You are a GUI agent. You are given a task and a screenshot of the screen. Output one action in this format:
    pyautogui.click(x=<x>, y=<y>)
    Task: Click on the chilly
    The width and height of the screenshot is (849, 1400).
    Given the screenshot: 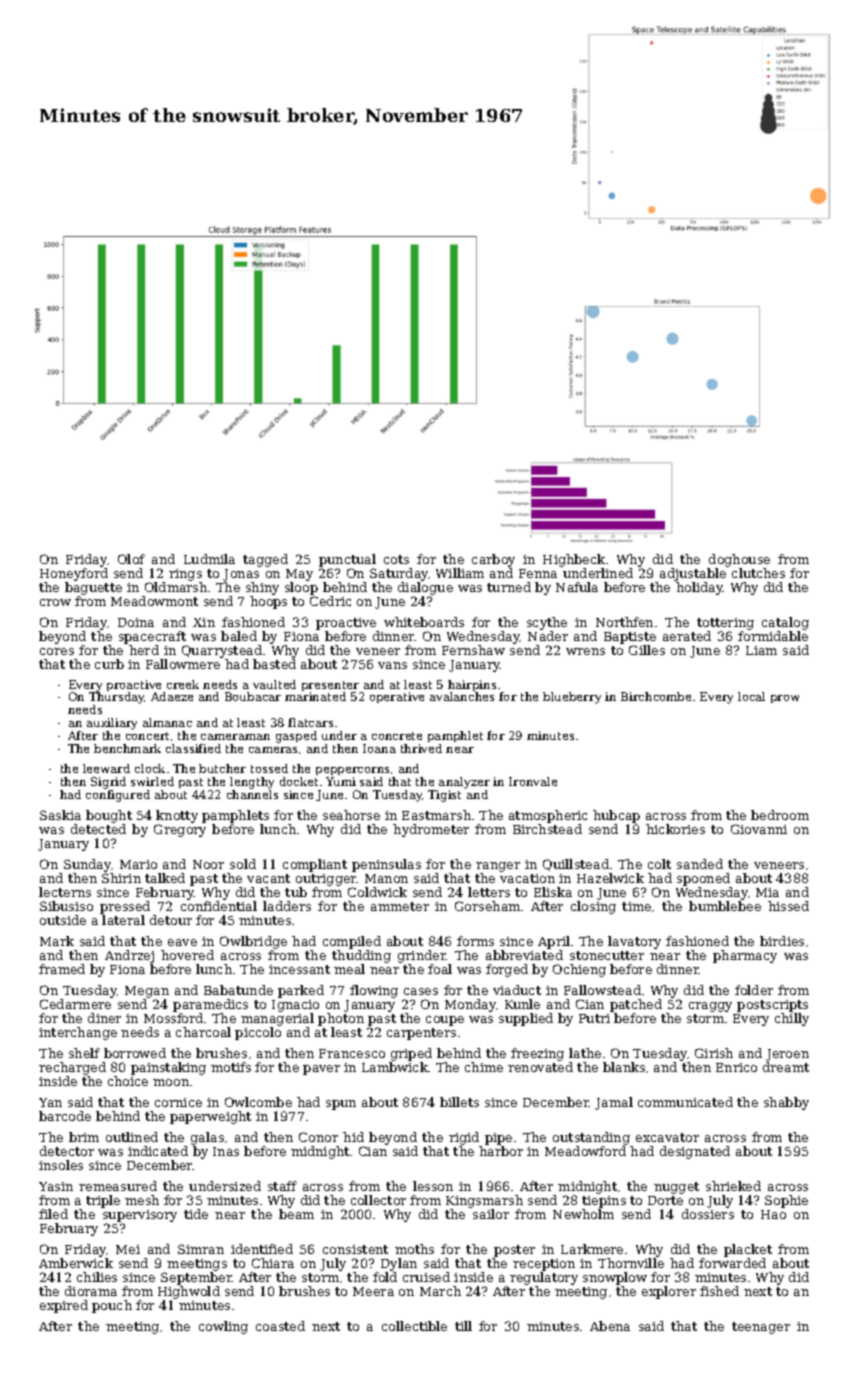 What is the action you would take?
    pyautogui.click(x=792, y=1019)
